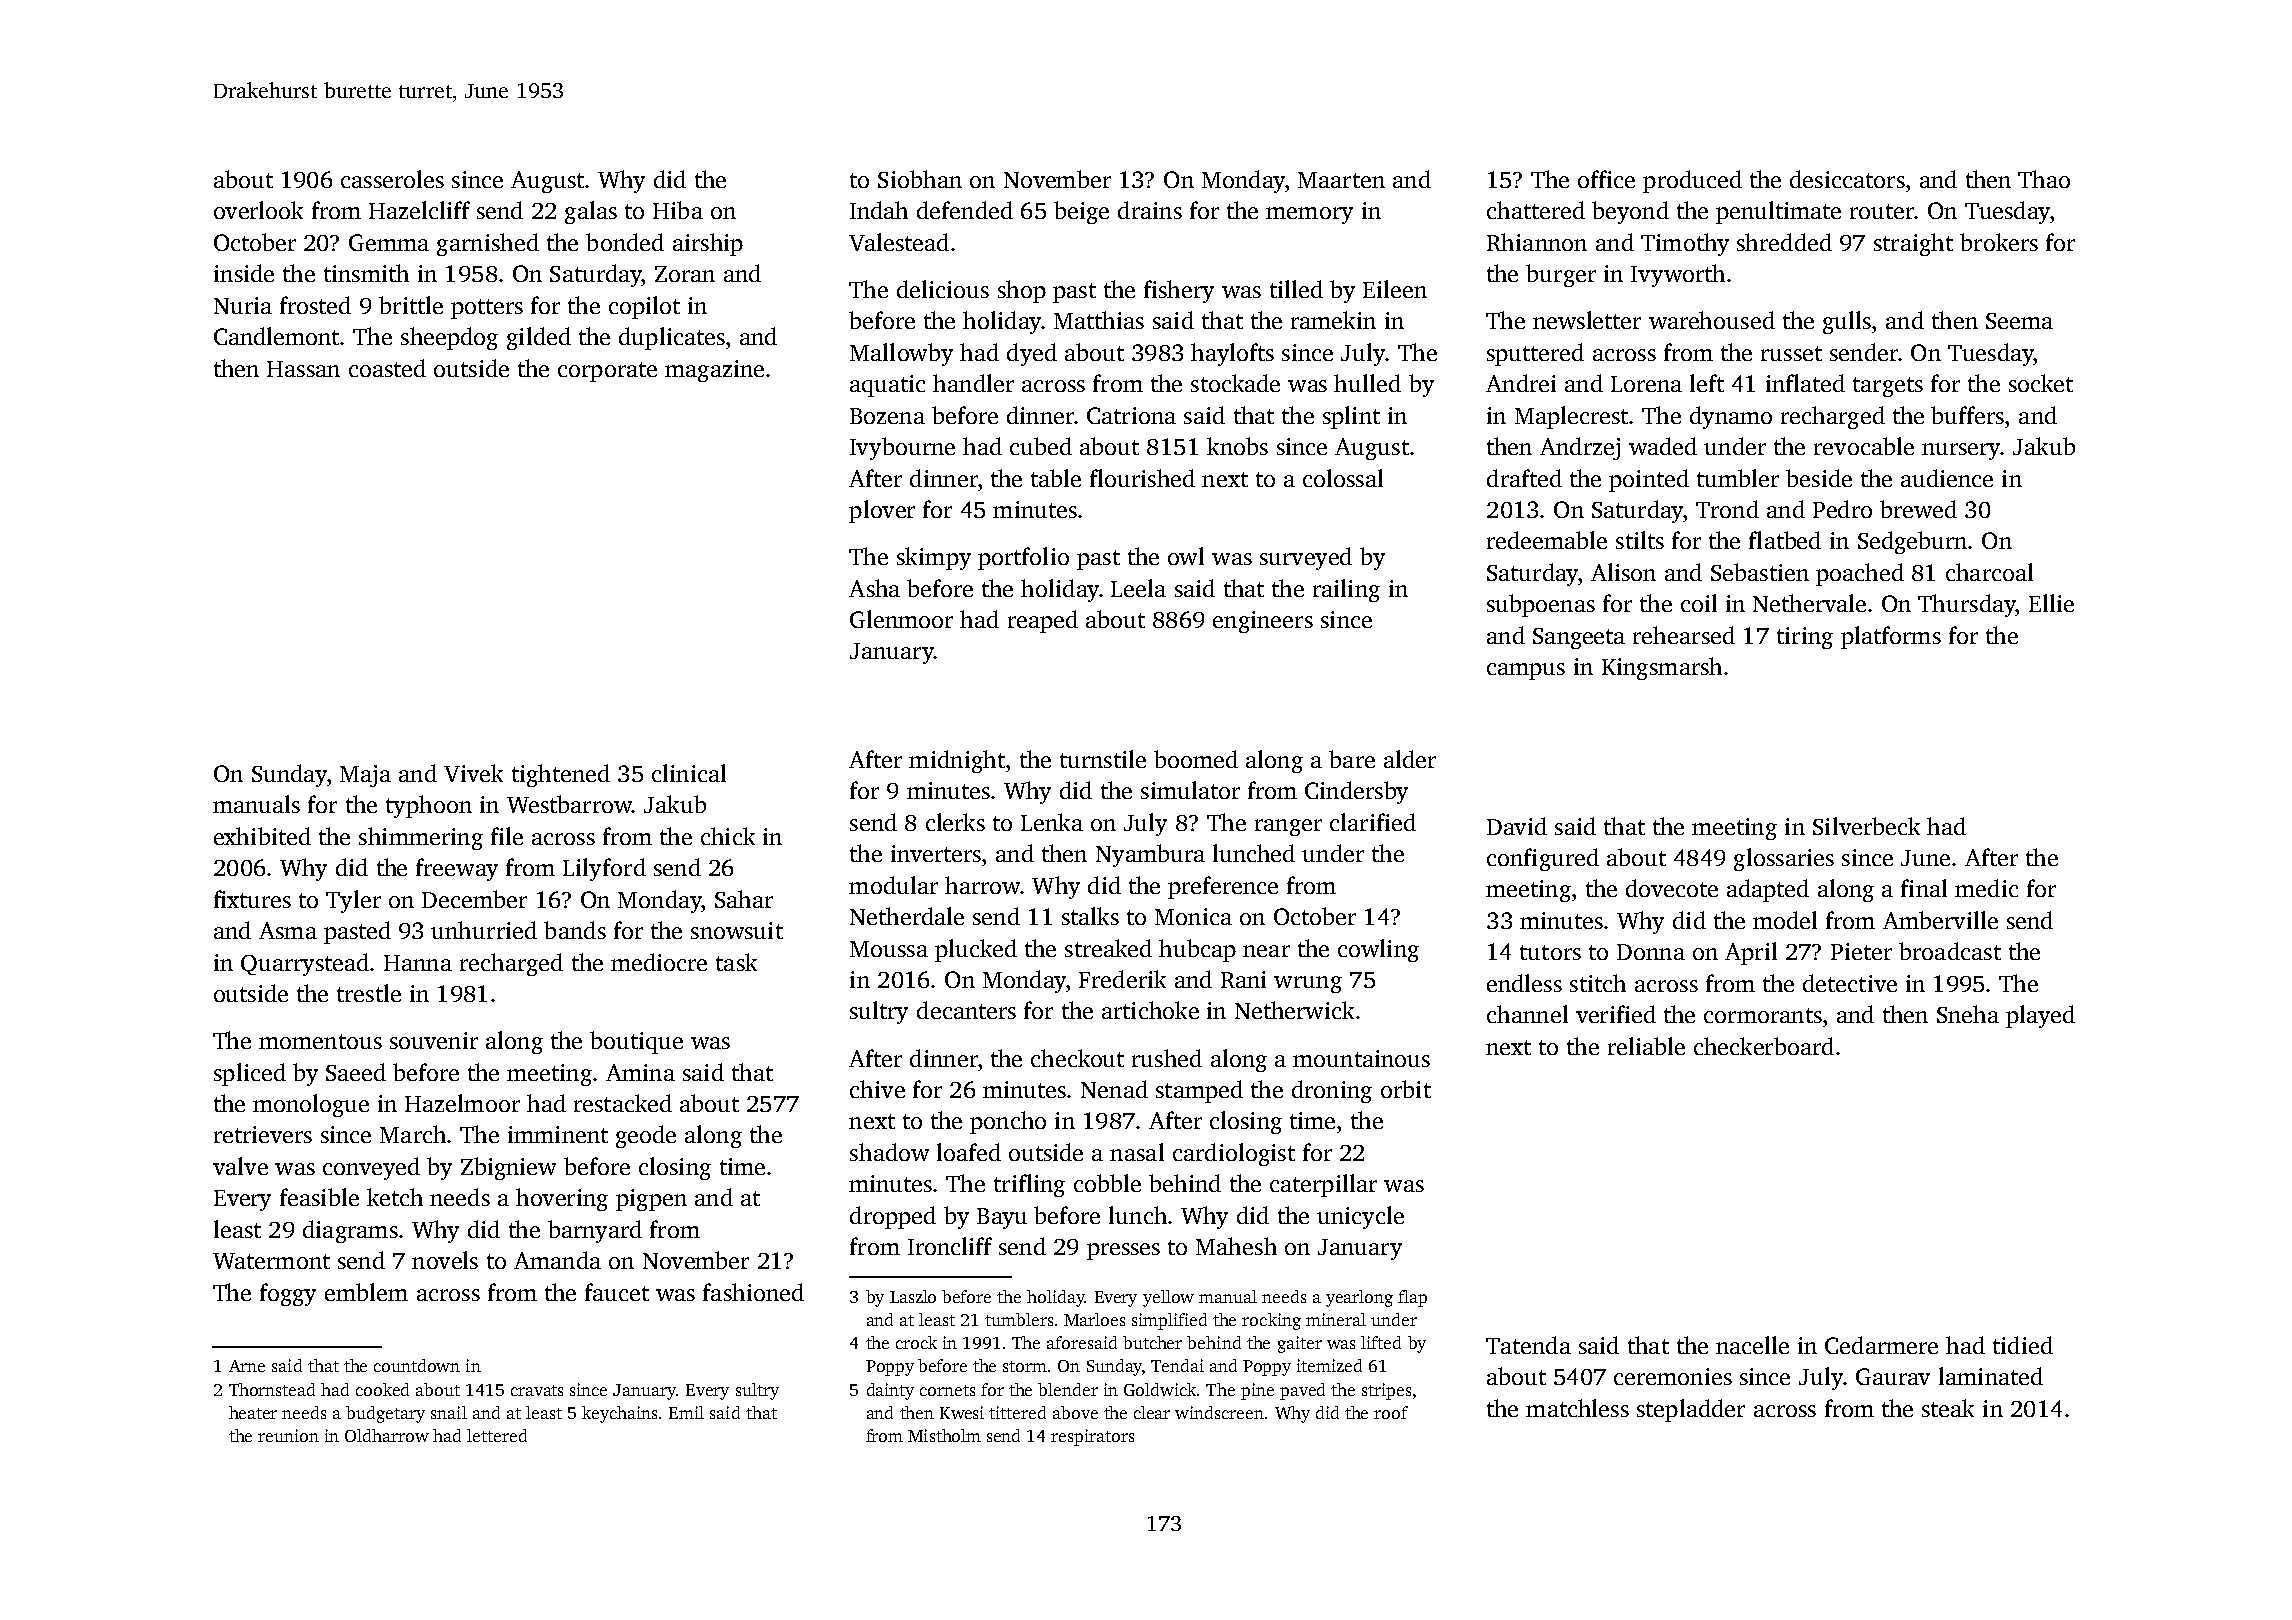  What do you see at coordinates (288, 1294) in the image?
I see `foggy` at bounding box center [288, 1294].
